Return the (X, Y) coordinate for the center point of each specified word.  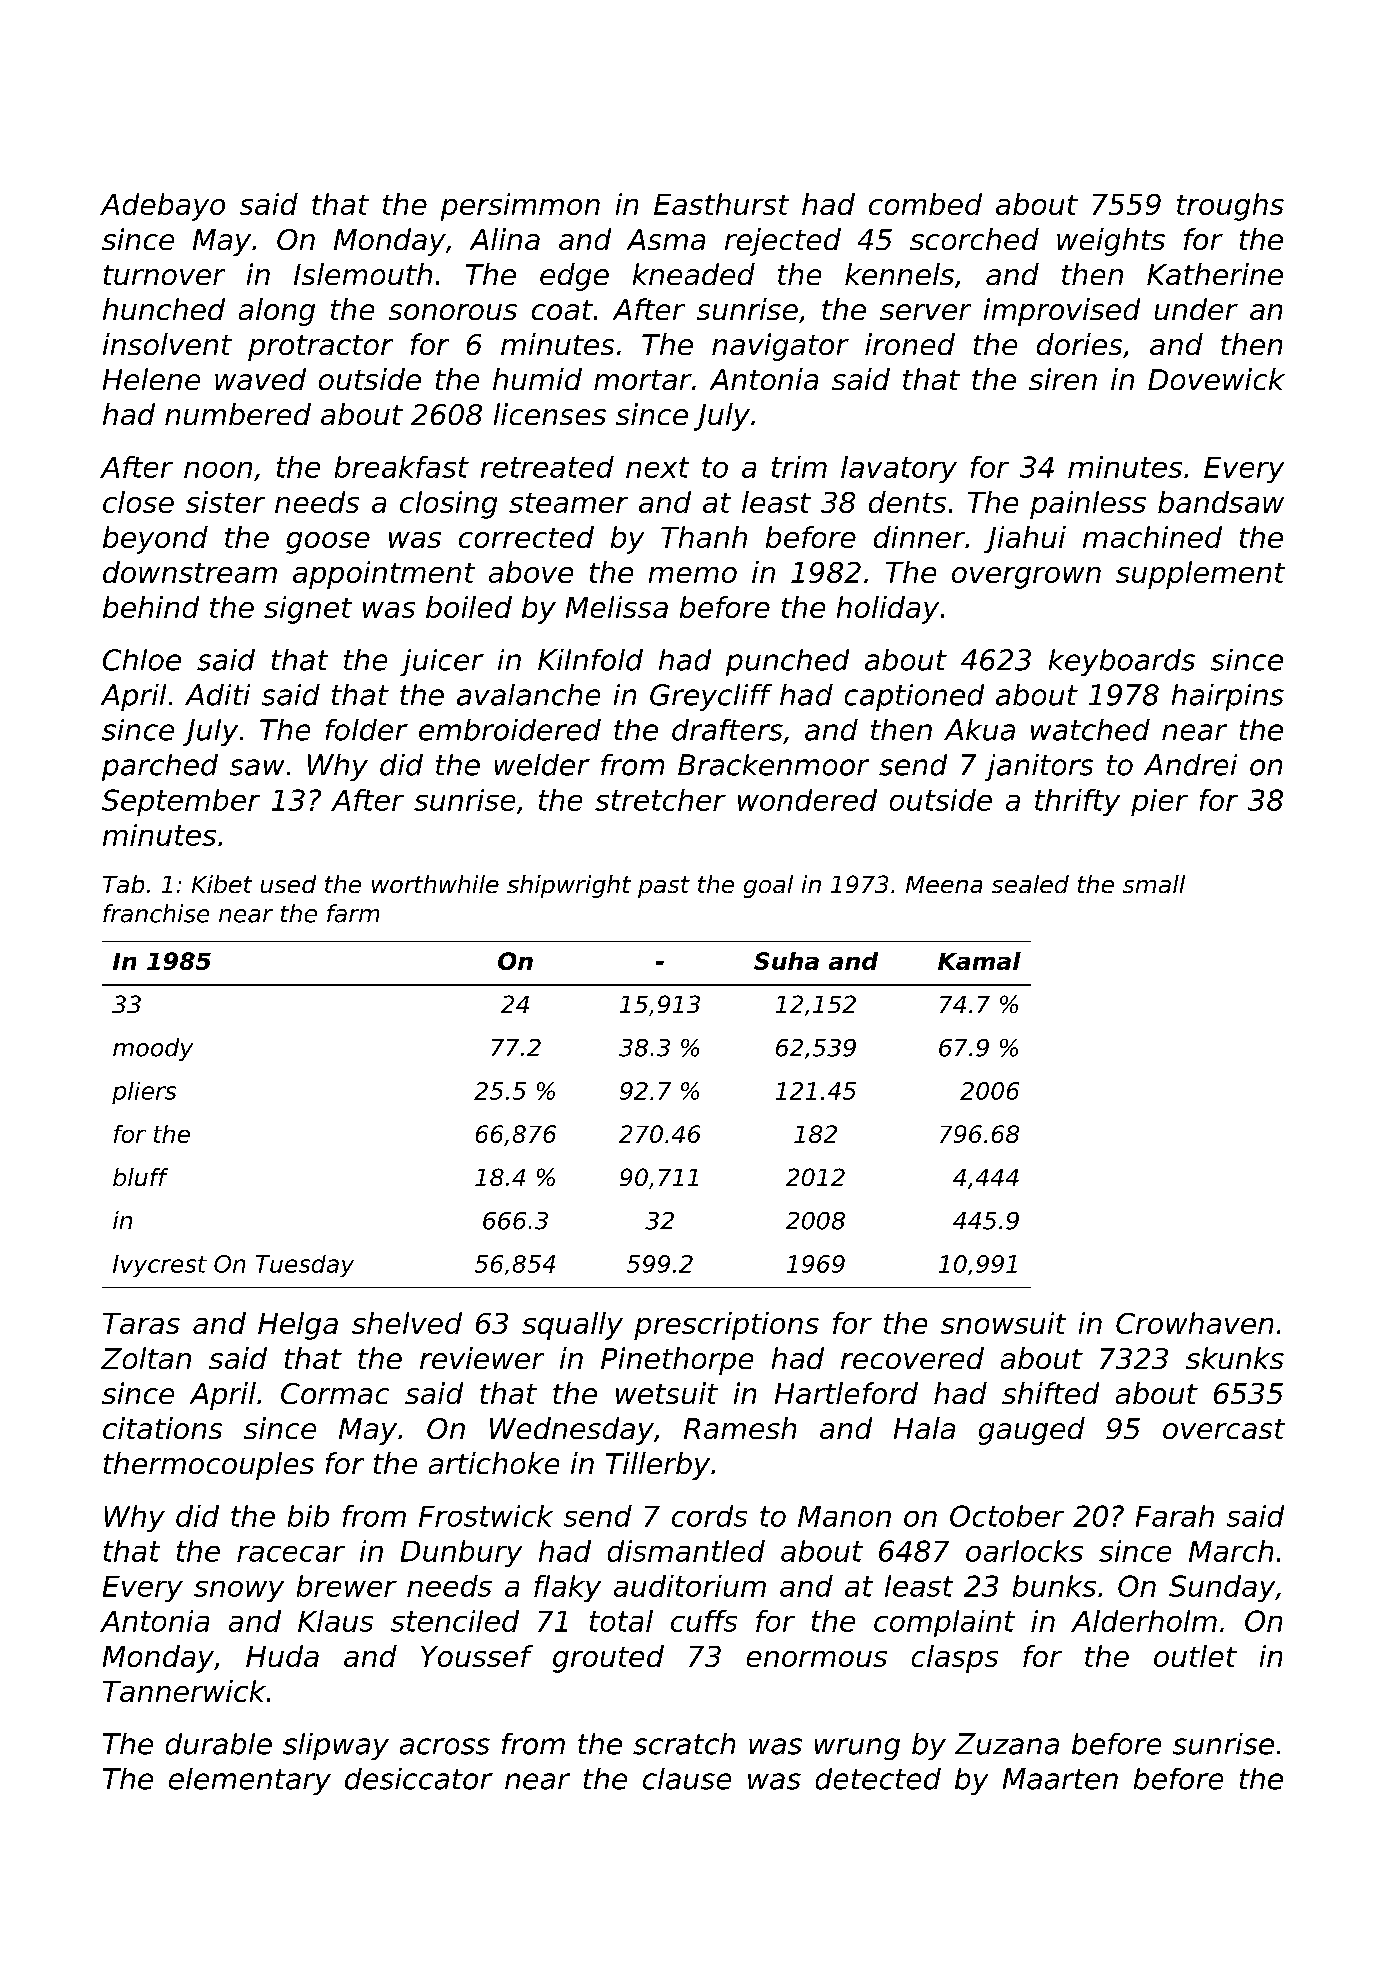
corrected (526, 537)
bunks (1054, 1586)
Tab (123, 884)
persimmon (520, 207)
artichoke (494, 1463)
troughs (1230, 207)
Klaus (335, 1621)
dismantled (686, 1551)
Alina (505, 239)
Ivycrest (160, 1266)
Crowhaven (1194, 1323)
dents (907, 502)
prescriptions (726, 1326)
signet (308, 610)
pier (1159, 802)
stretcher (660, 800)
